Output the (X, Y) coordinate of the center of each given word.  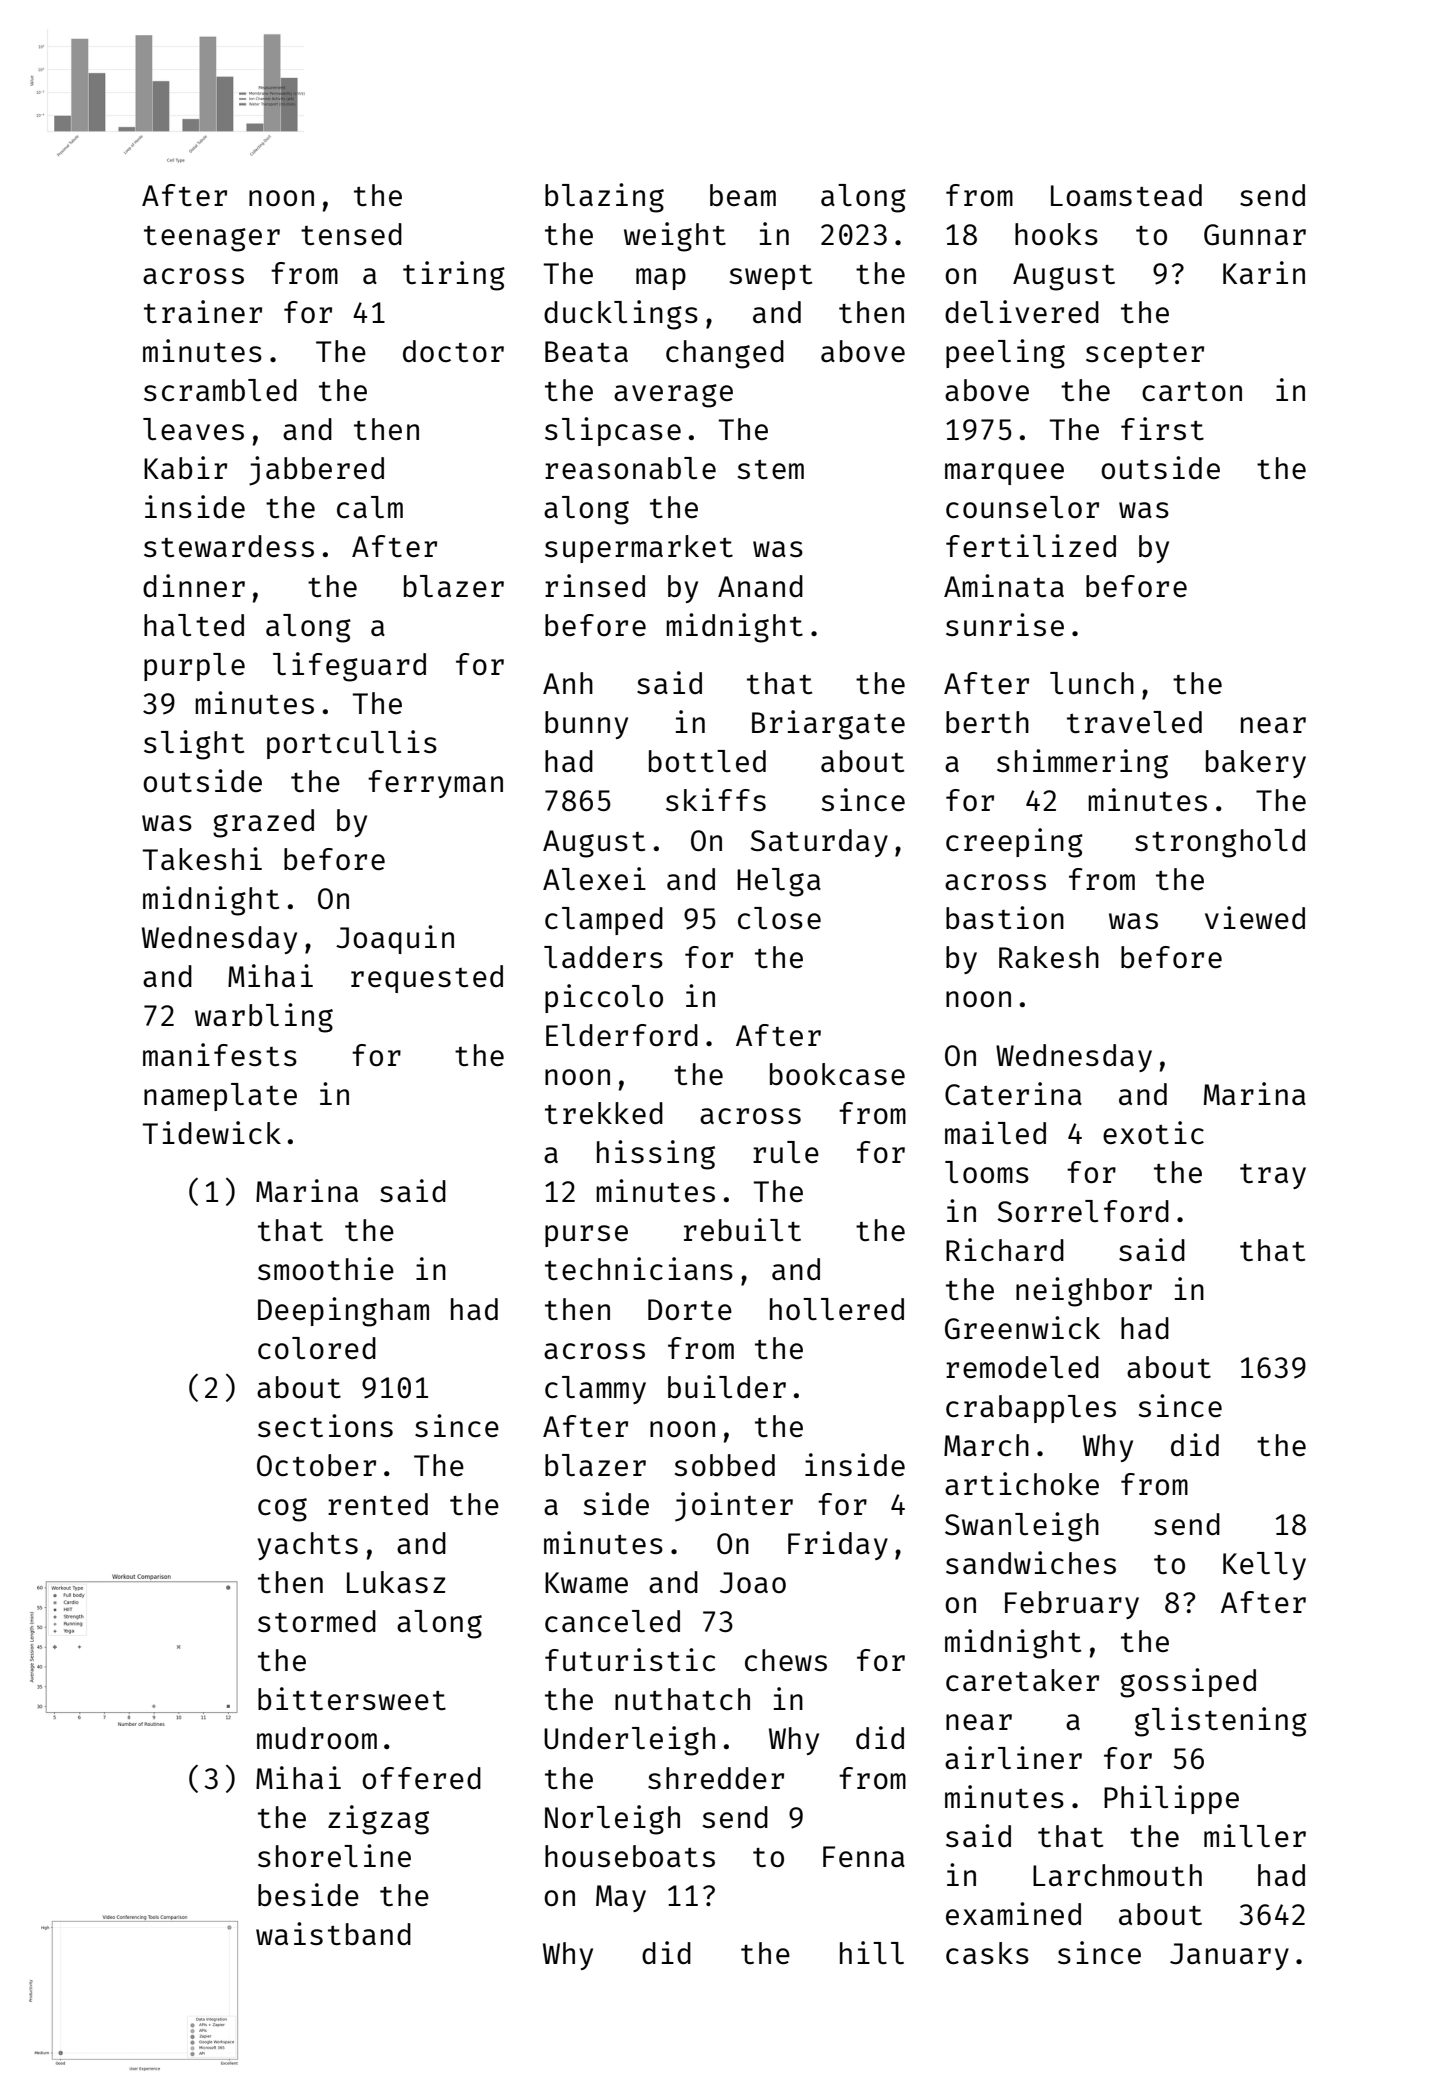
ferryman (435, 784)
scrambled (220, 390)
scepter (1145, 355)
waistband (333, 1933)
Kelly (1264, 1566)
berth (987, 722)
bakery (1256, 764)
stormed (317, 1621)
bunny (586, 725)
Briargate (828, 725)
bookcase (837, 1074)
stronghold (1220, 843)
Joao (753, 1582)
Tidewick (211, 1132)
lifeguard (349, 667)
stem (771, 469)
